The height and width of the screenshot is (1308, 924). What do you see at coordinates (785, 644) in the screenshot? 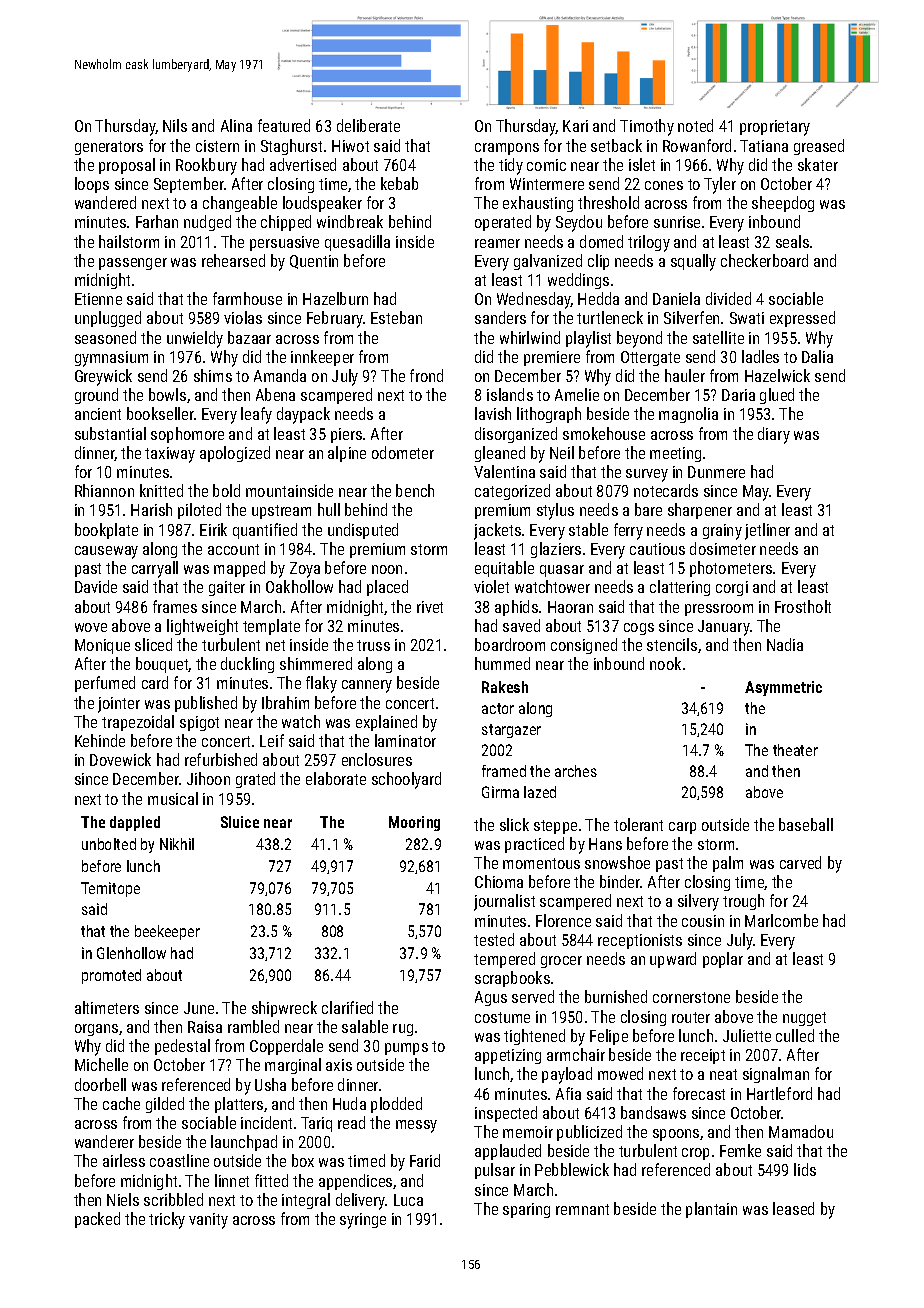
I see `Nadia` at bounding box center [785, 644].
